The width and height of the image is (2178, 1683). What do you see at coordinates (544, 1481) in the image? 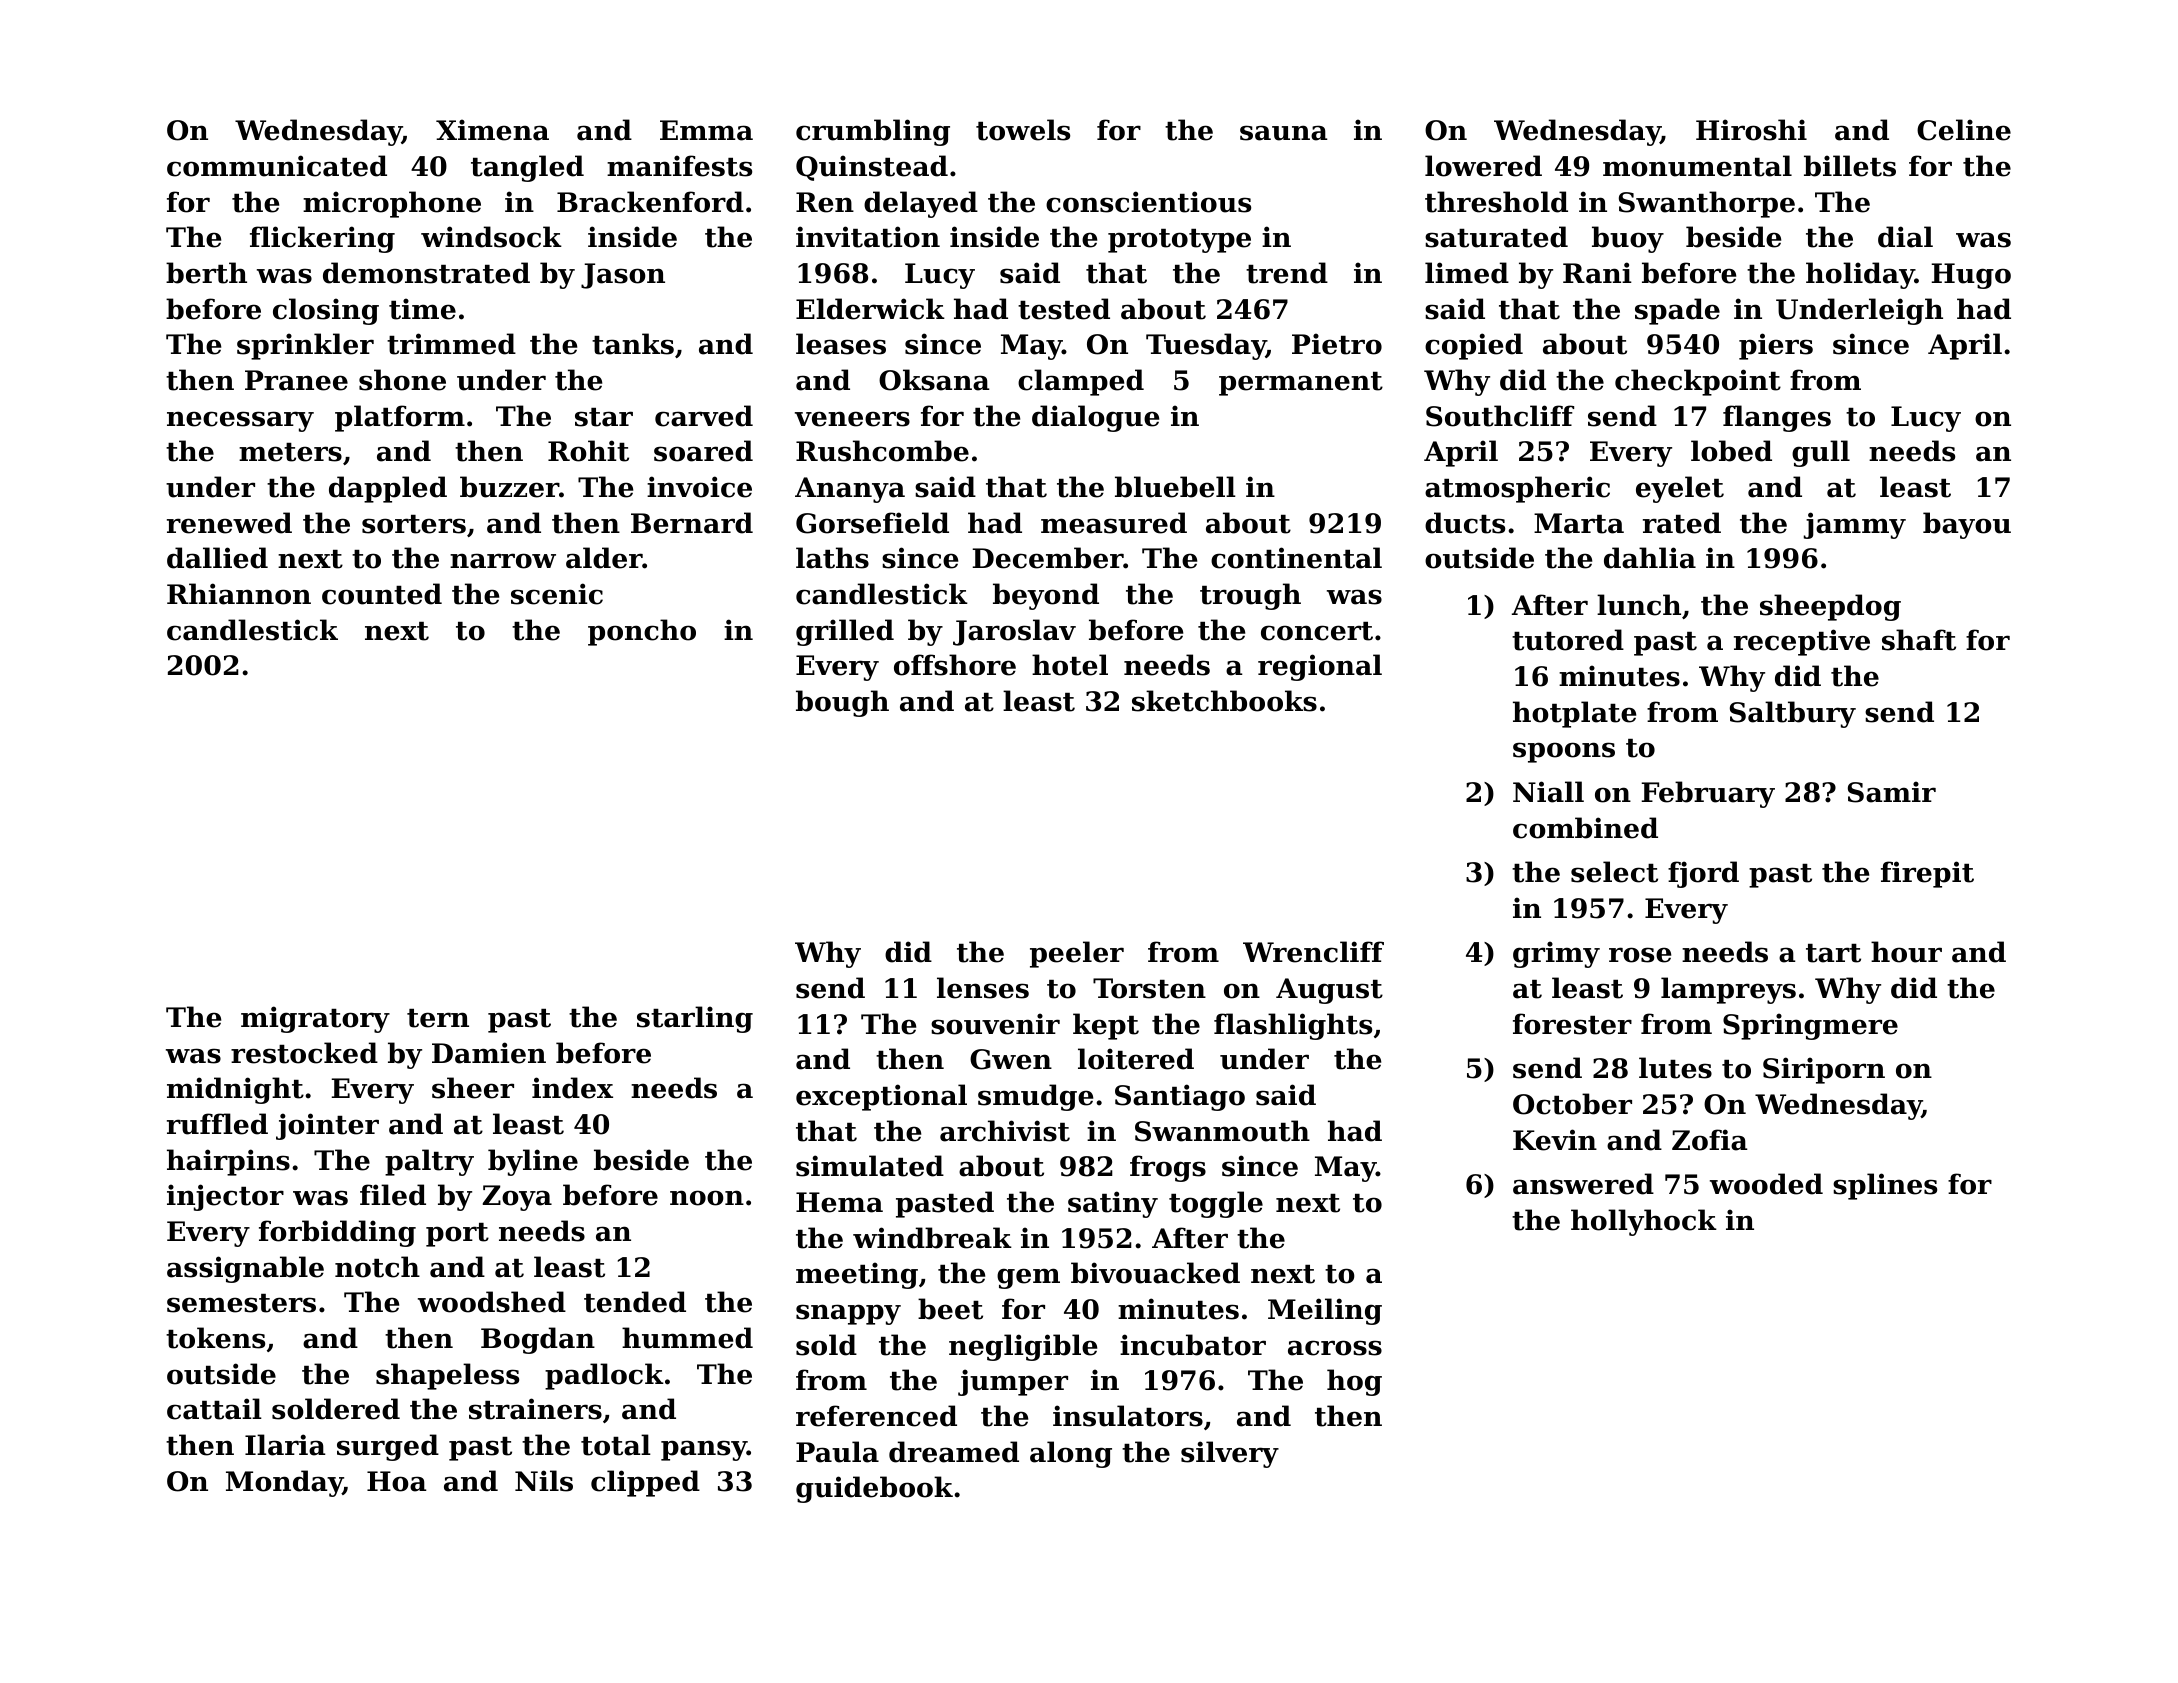
I see `Nils` at bounding box center [544, 1481].
